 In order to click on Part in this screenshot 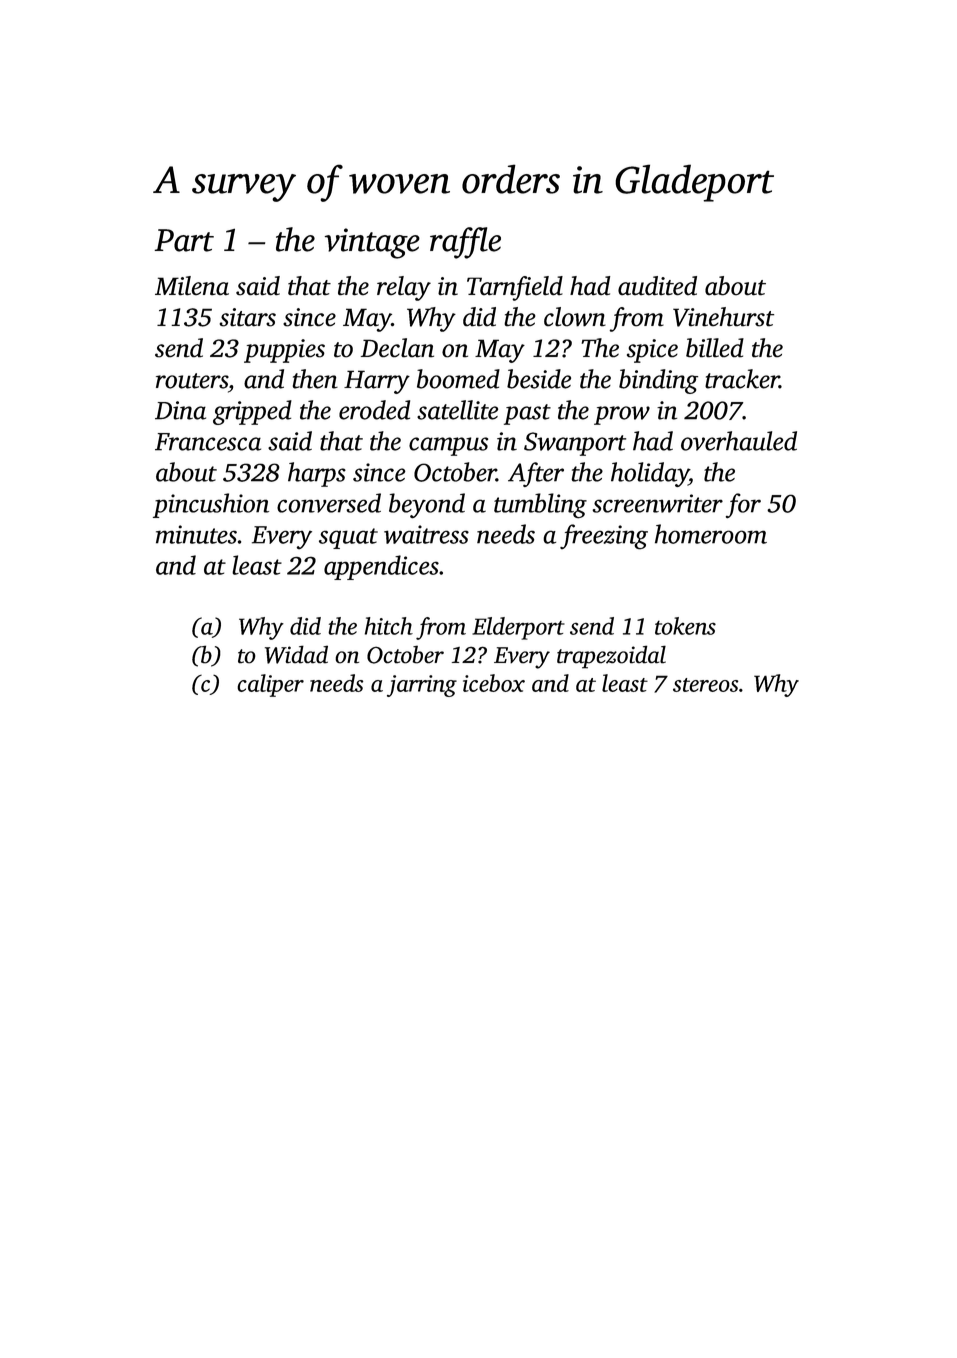, I will do `click(184, 240)`.
